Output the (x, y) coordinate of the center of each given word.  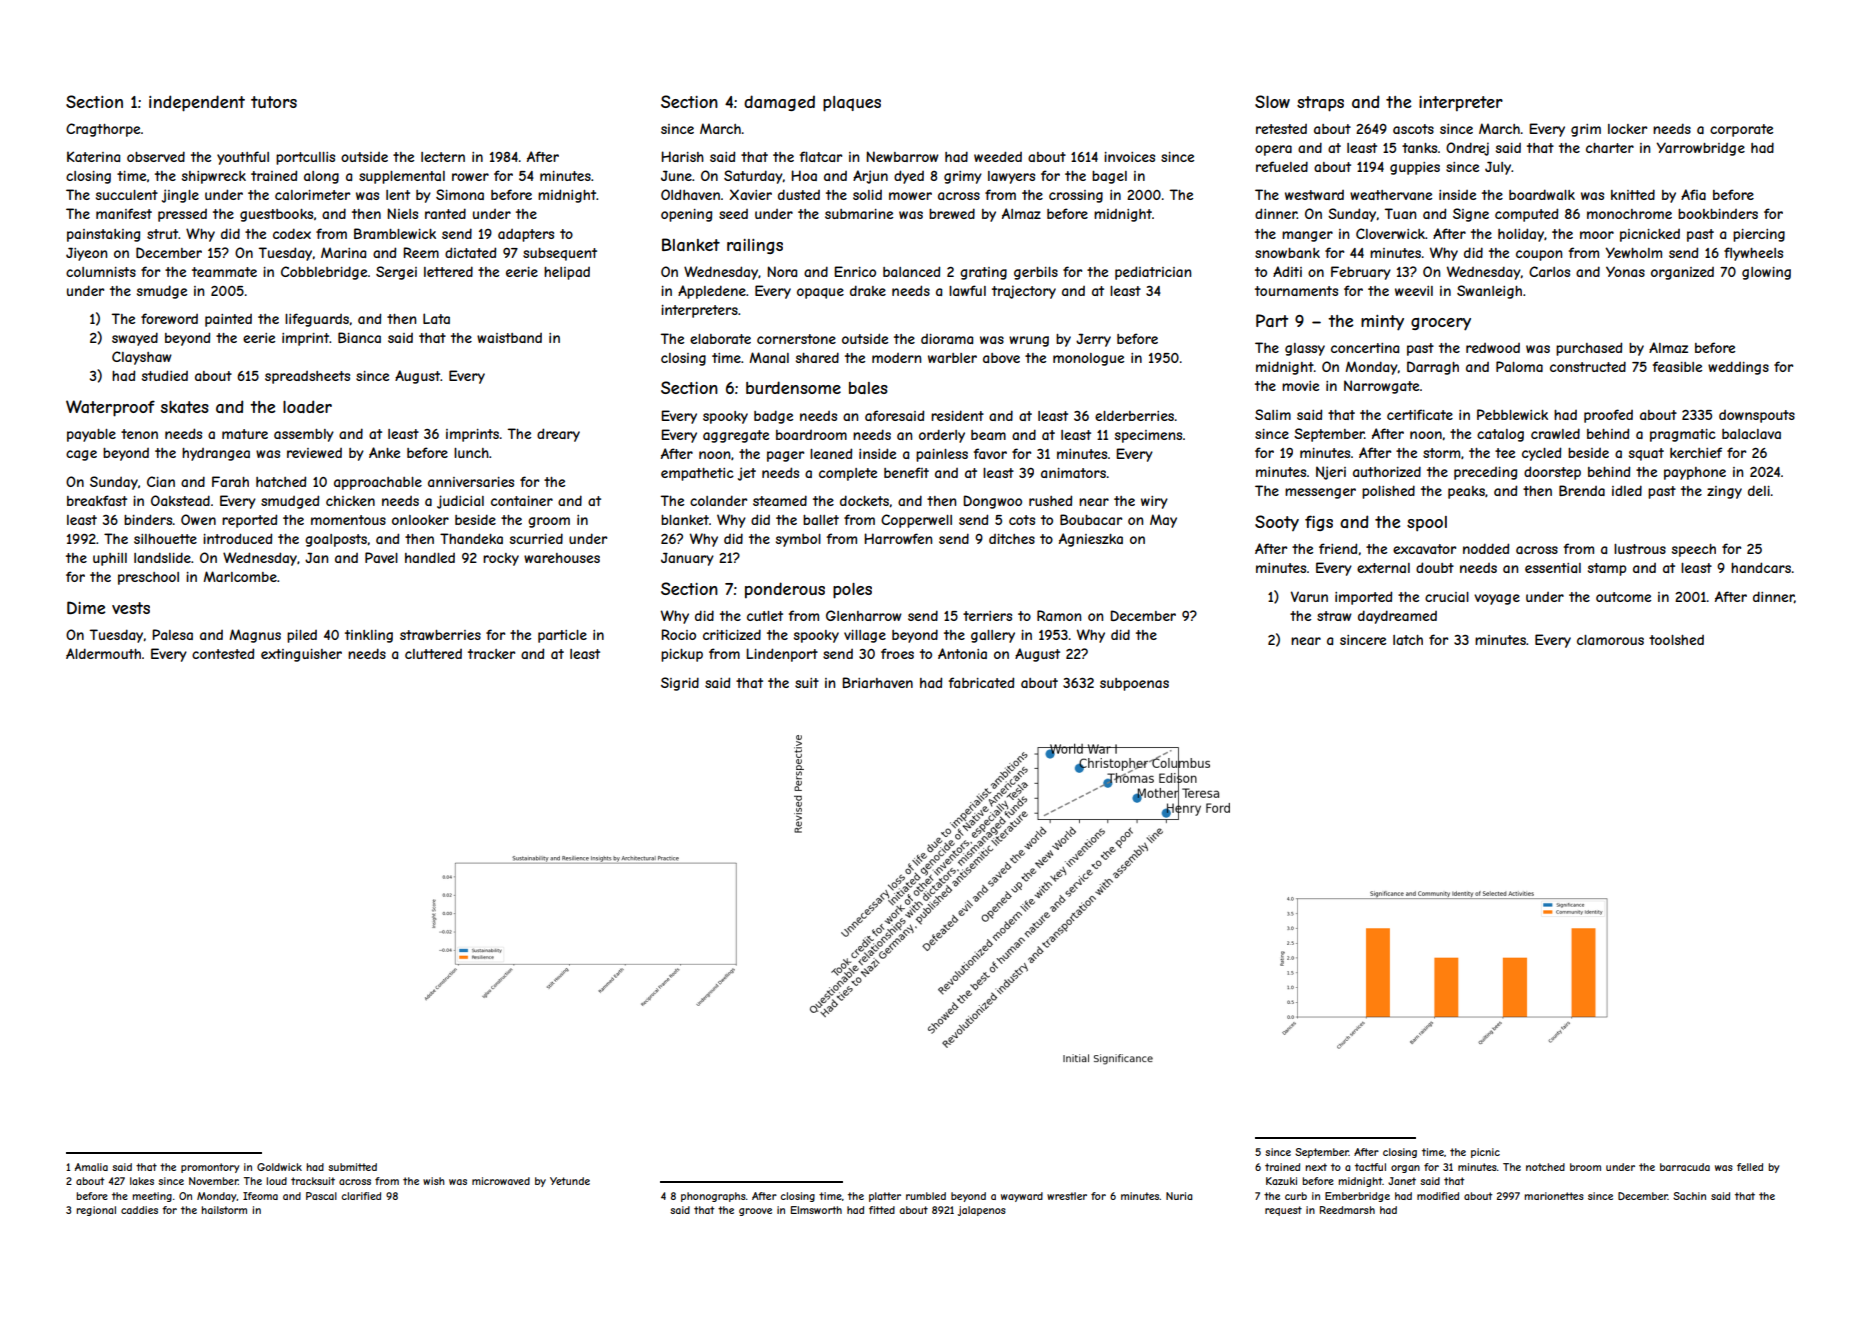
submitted (352, 1167)
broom (1585, 1167)
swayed (135, 339)
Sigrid (680, 684)
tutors (274, 102)
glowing (1766, 273)
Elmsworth (816, 1210)
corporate (1741, 130)
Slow (1272, 101)
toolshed (1676, 640)
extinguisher (301, 655)
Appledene (712, 292)
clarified (361, 1196)
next (1316, 1167)
